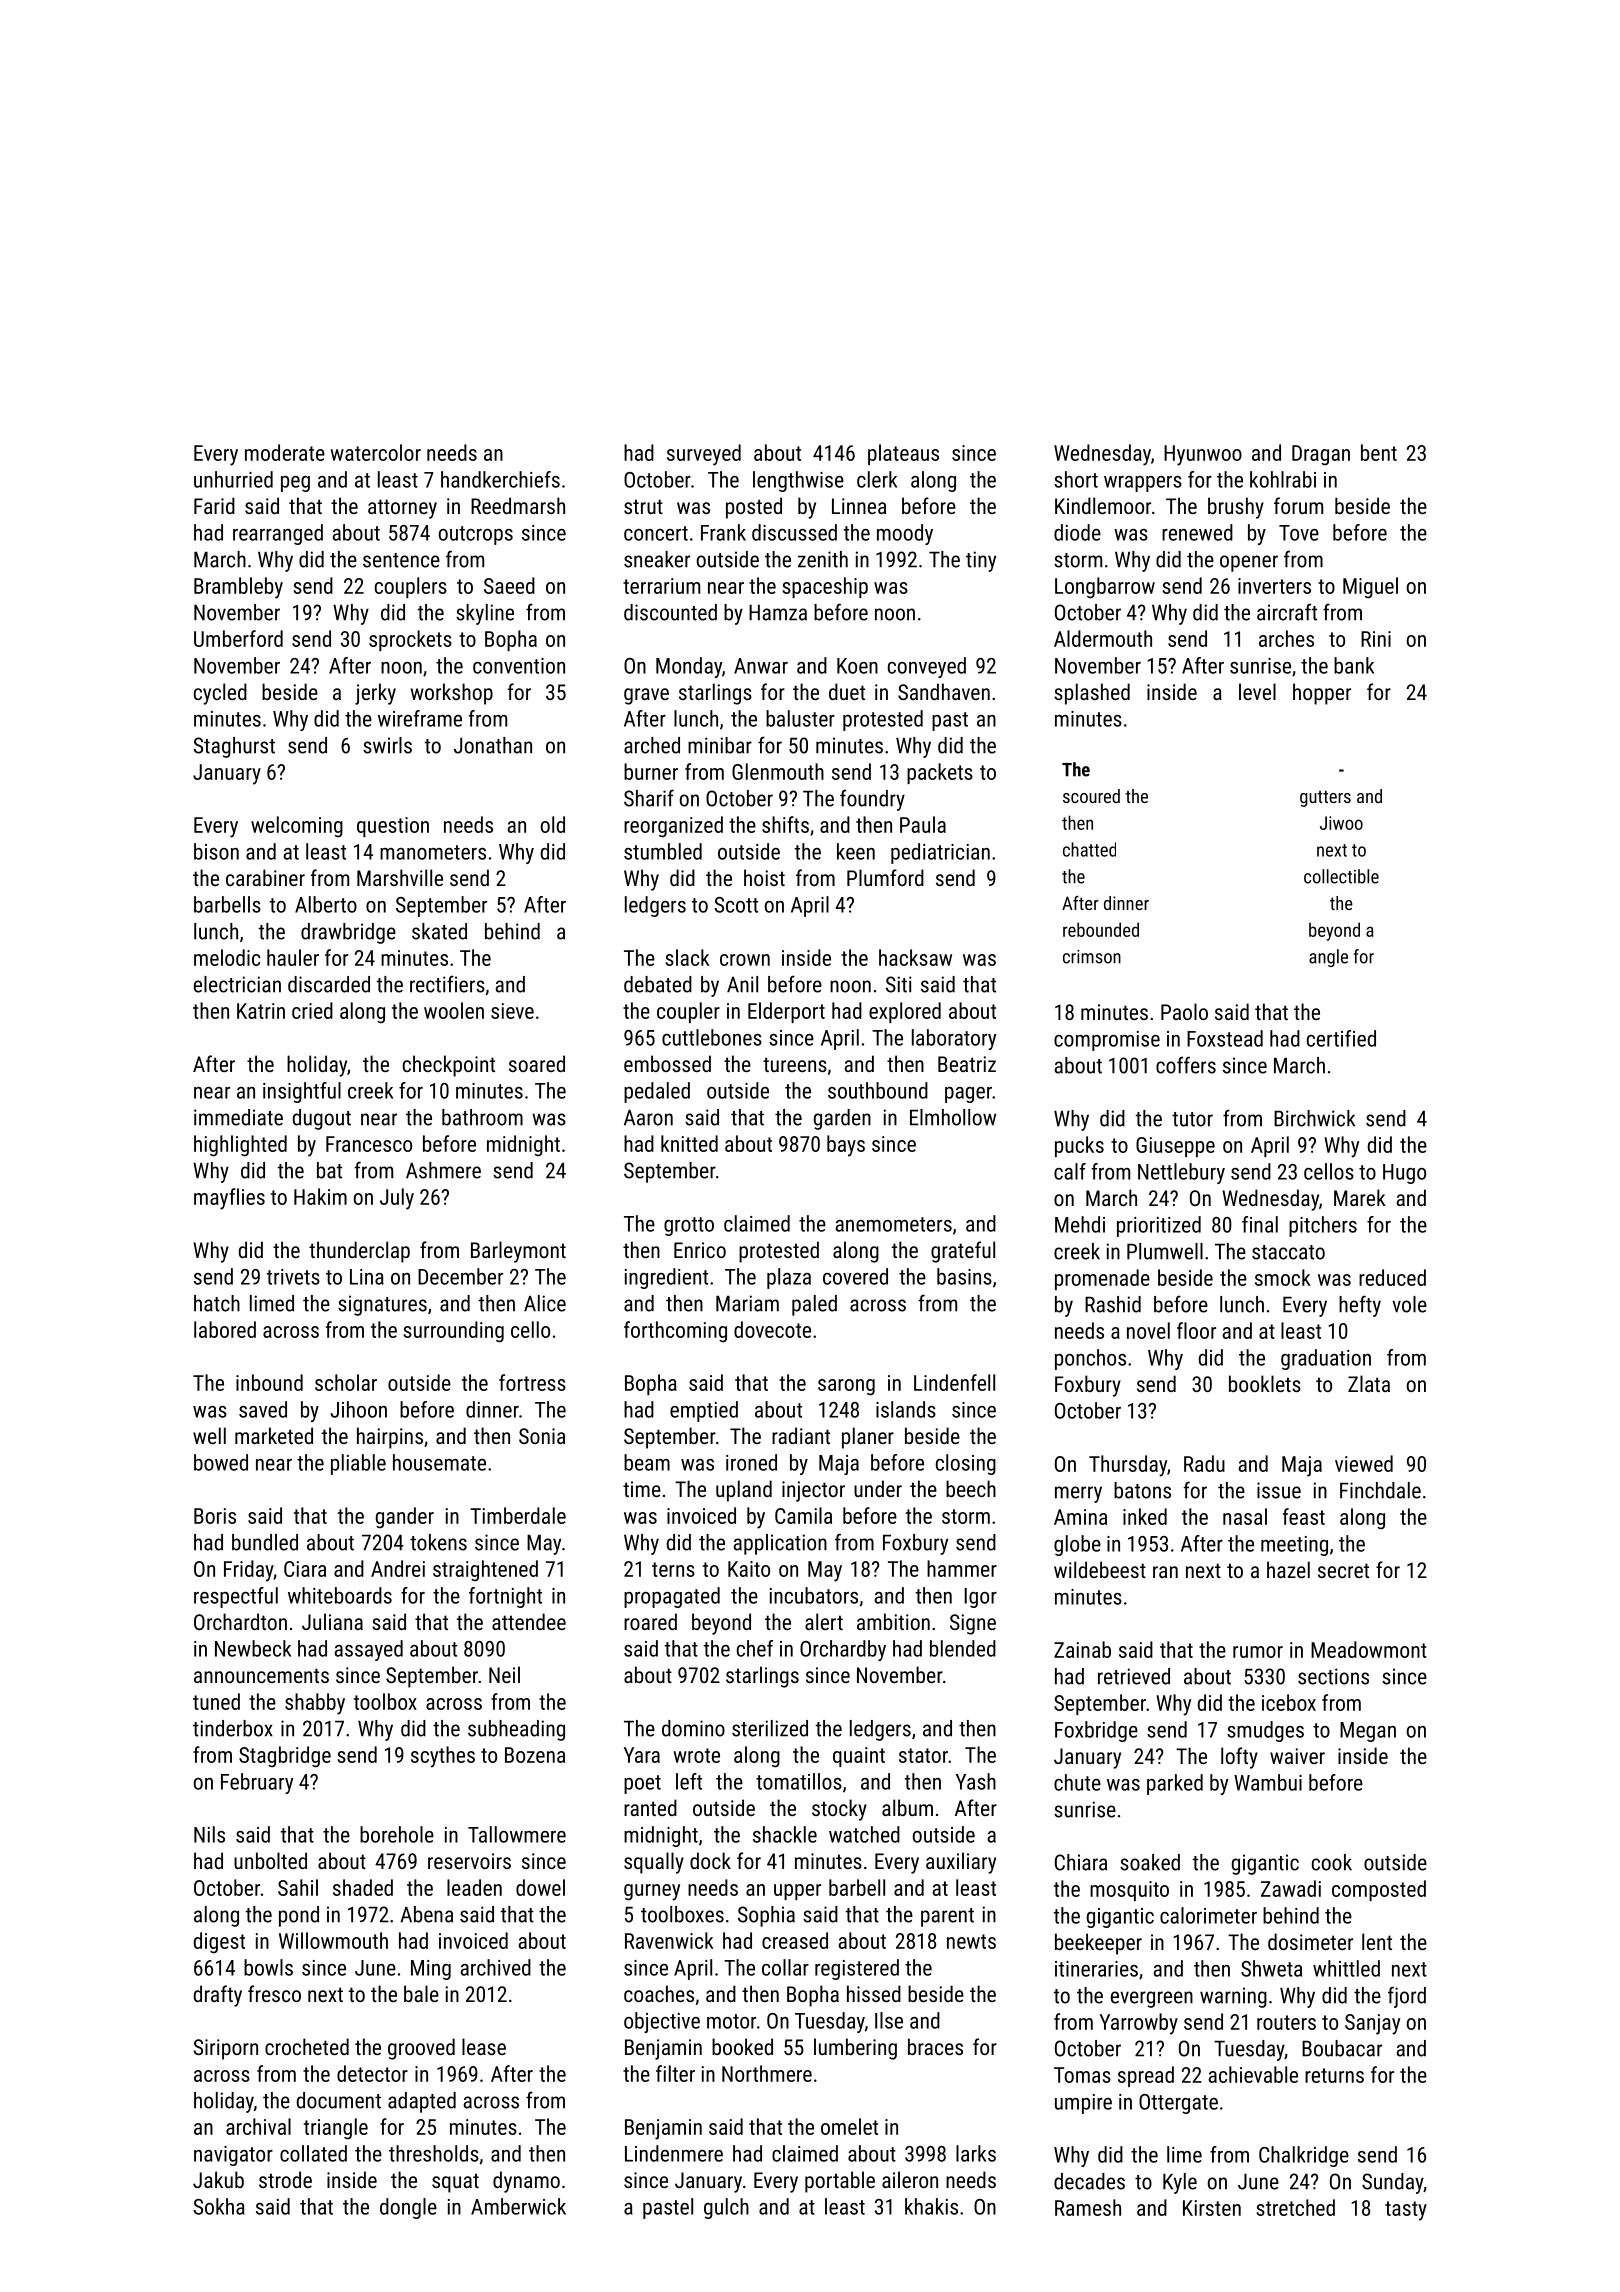 This page has width=1620, height=2292. Describe the element at coordinates (397, 1199) in the page. I see `July` at that location.
